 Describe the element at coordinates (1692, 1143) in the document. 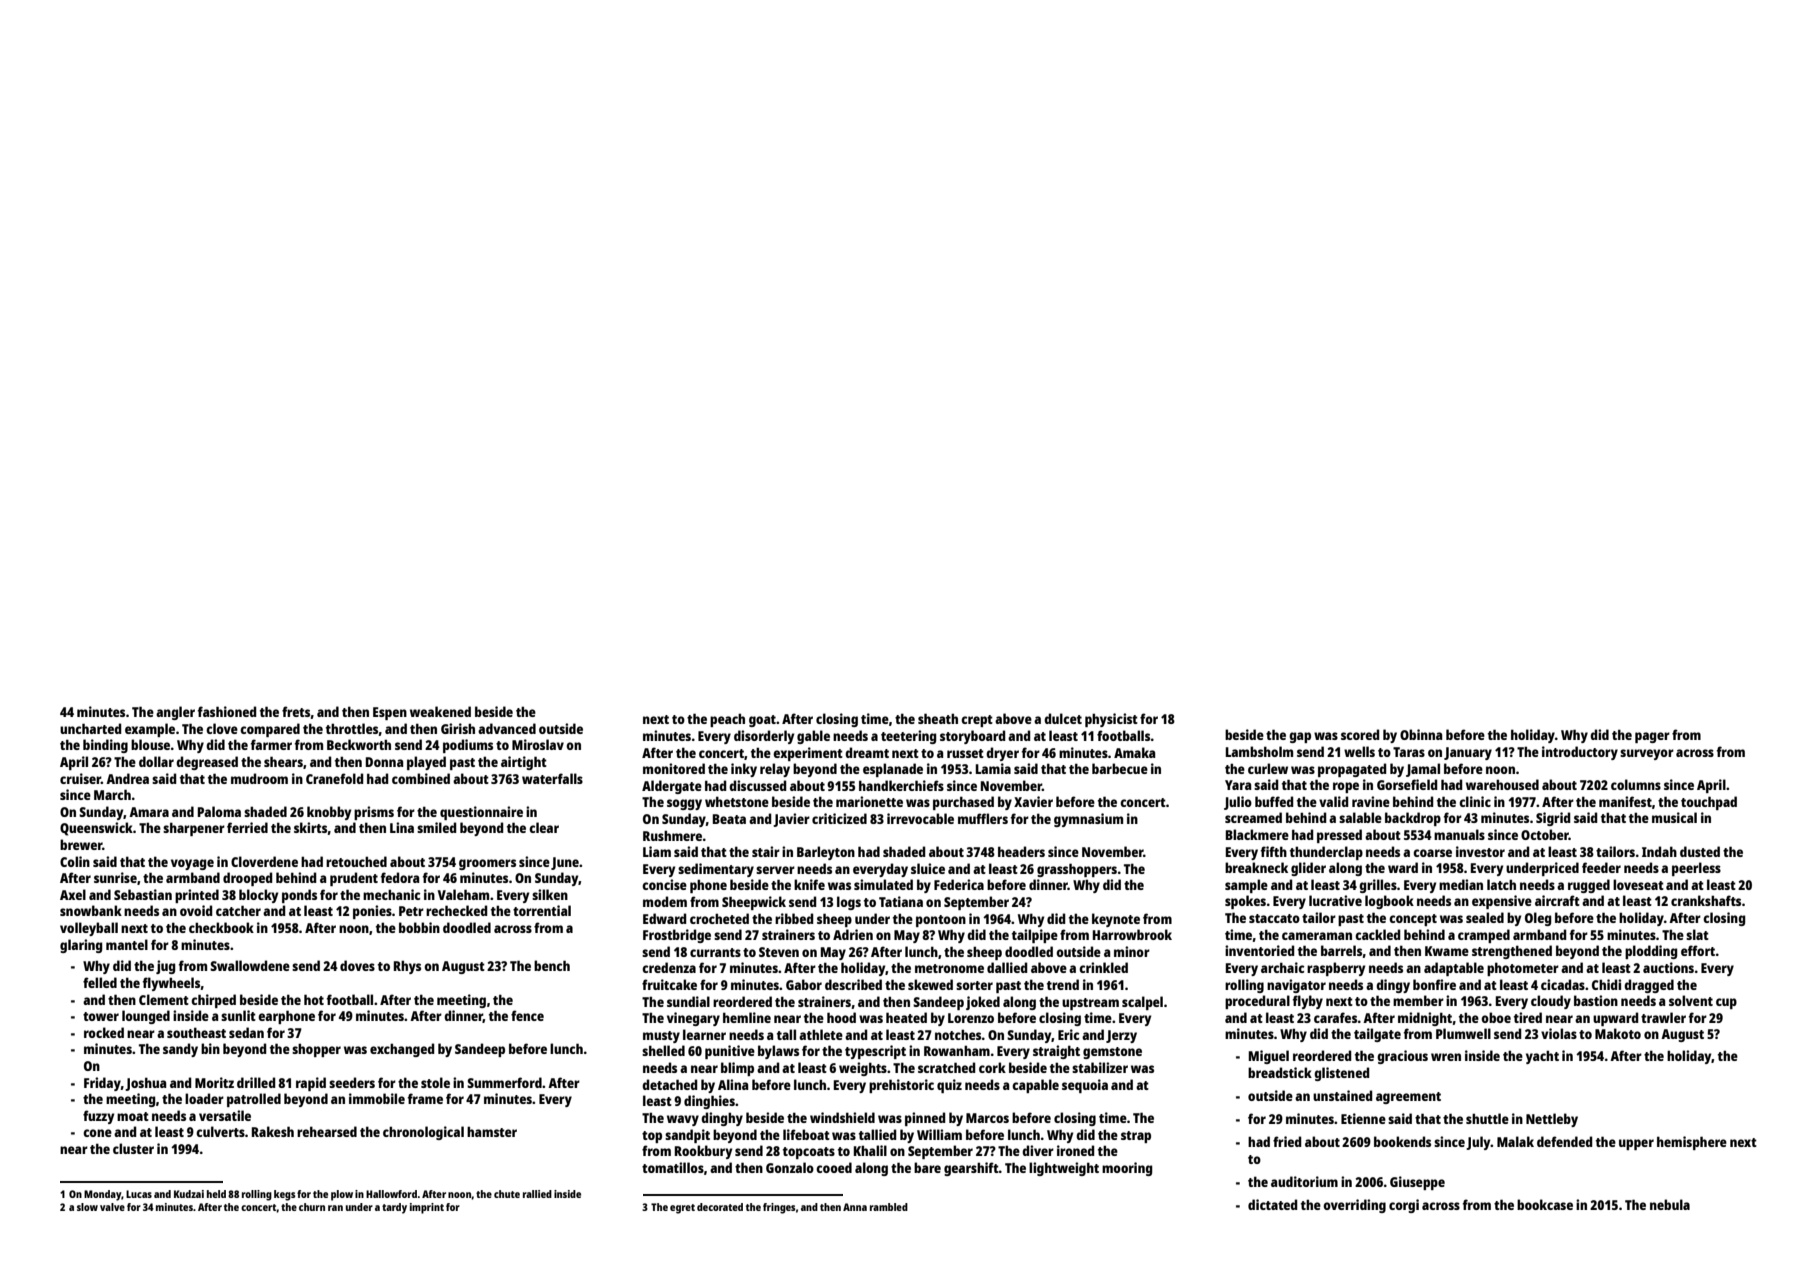

I see `hemisphere` at that location.
